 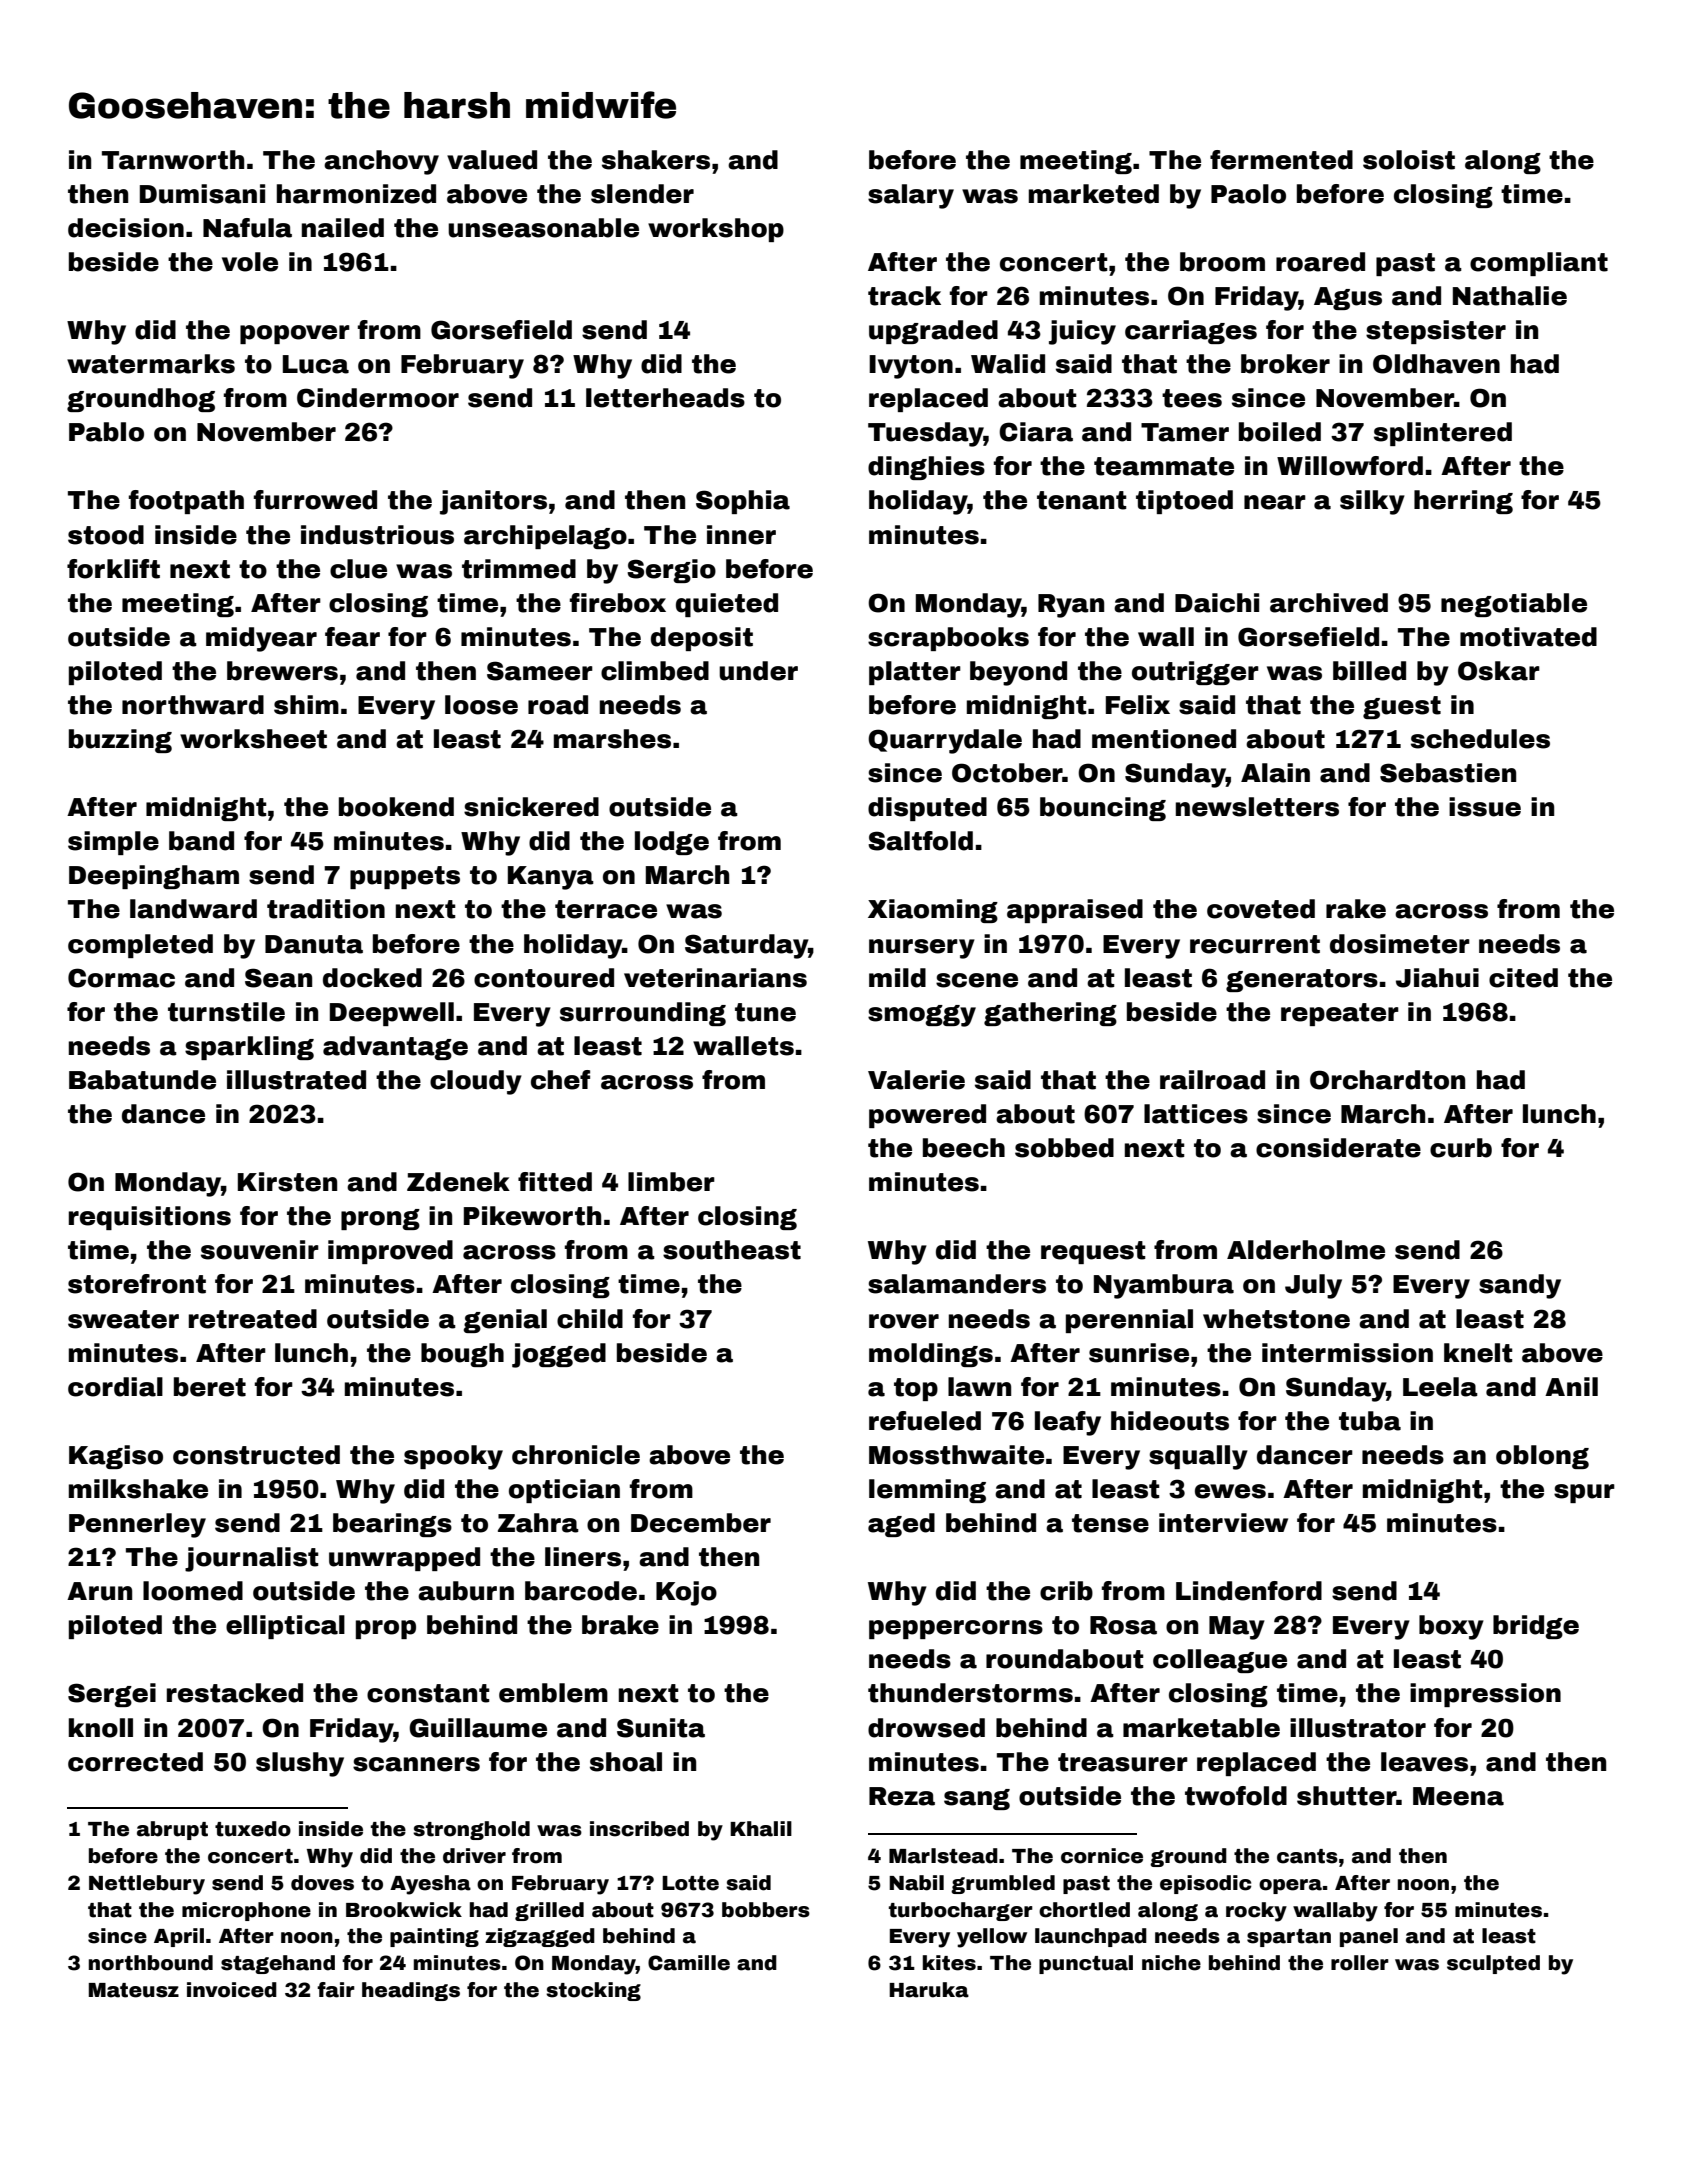 What do you see at coordinates (1436, 332) in the screenshot?
I see `stepsister` at bounding box center [1436, 332].
